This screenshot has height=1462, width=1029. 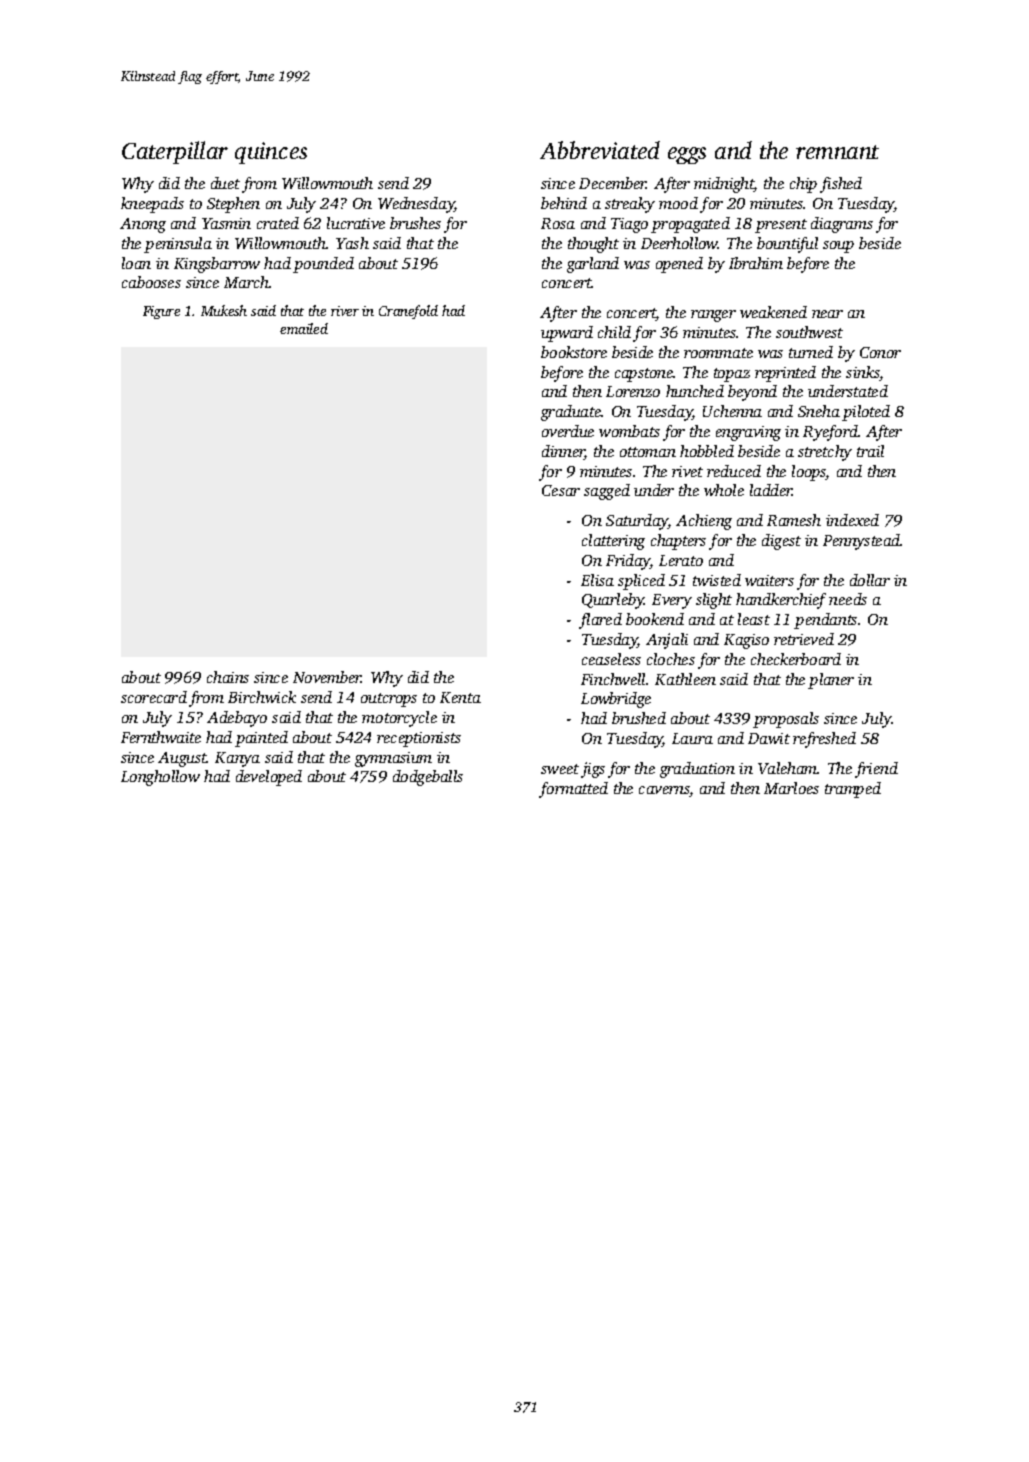 What do you see at coordinates (228, 677) in the screenshot?
I see `chains` at bounding box center [228, 677].
